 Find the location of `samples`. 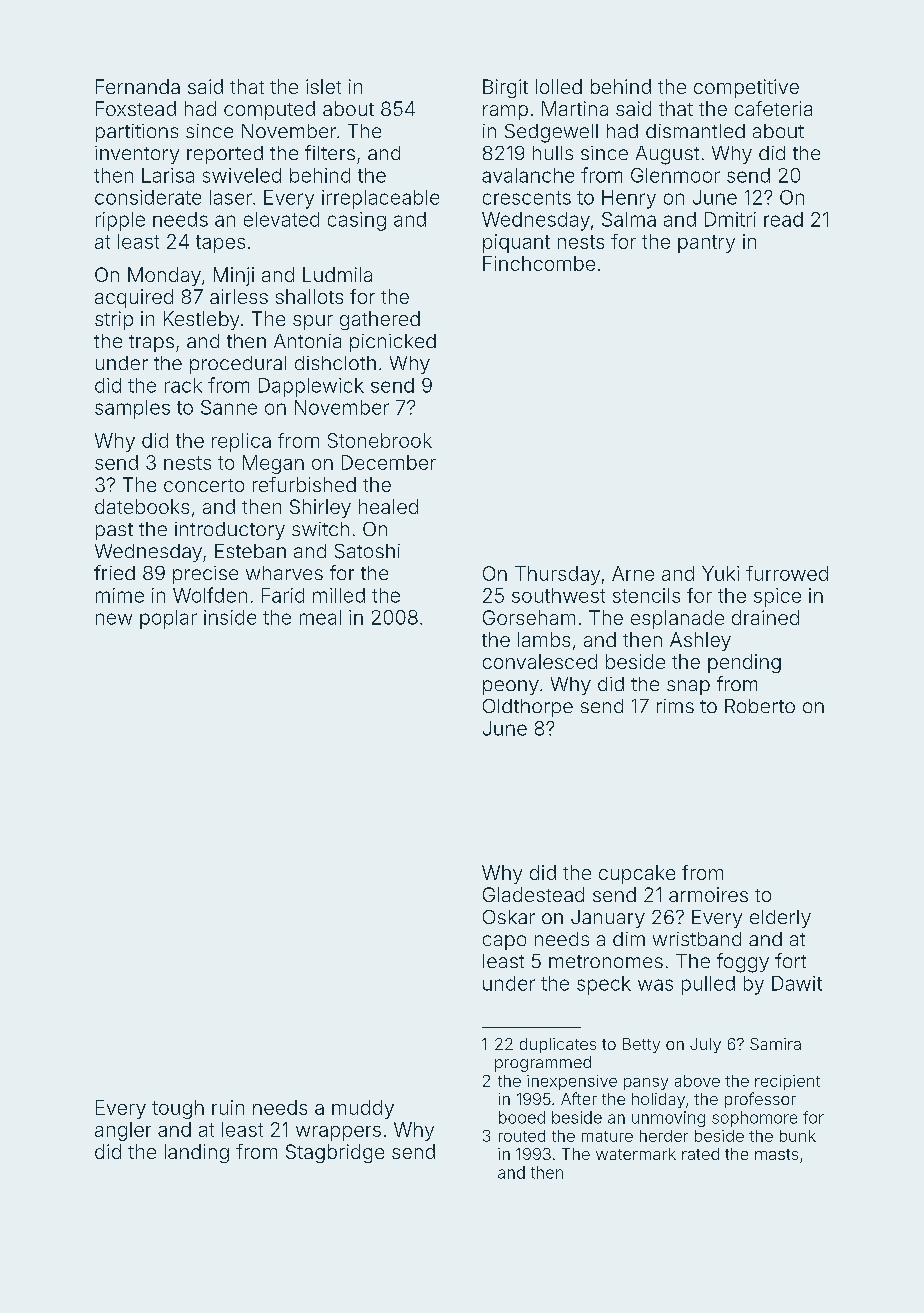

samples is located at coordinates (132, 409).
